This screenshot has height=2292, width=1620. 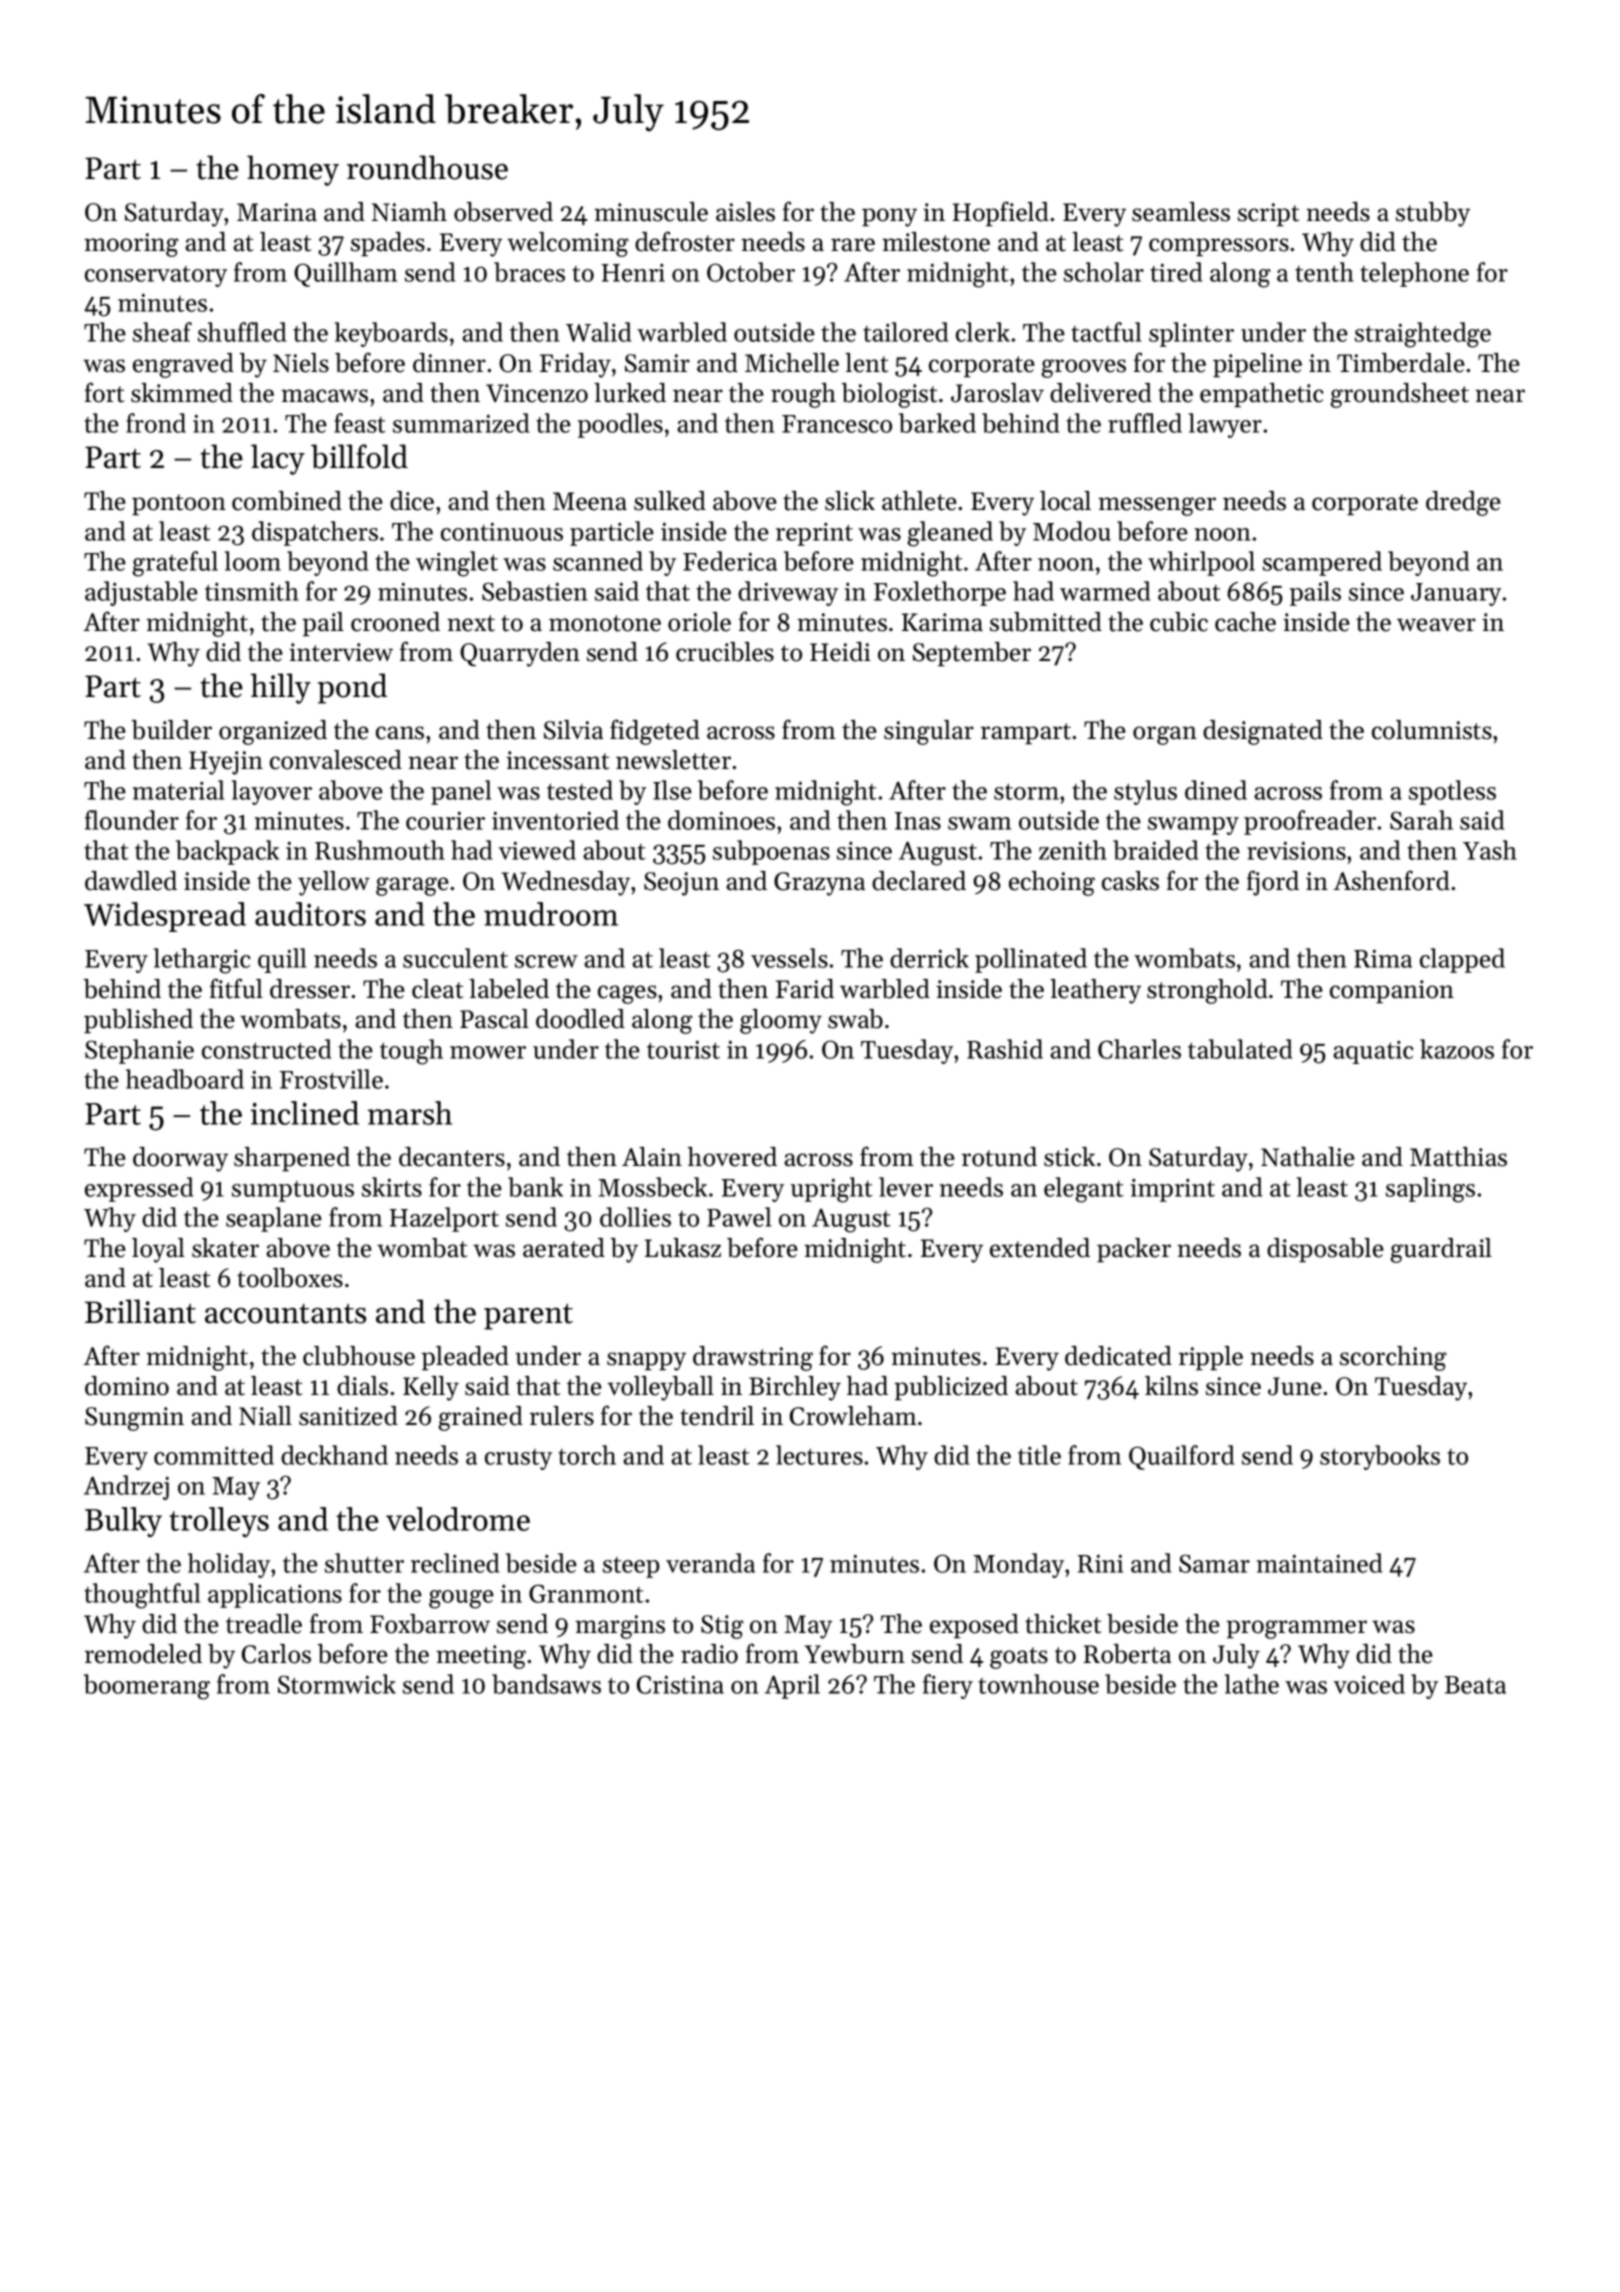 What do you see at coordinates (293, 170) in the screenshot?
I see `homey` at bounding box center [293, 170].
